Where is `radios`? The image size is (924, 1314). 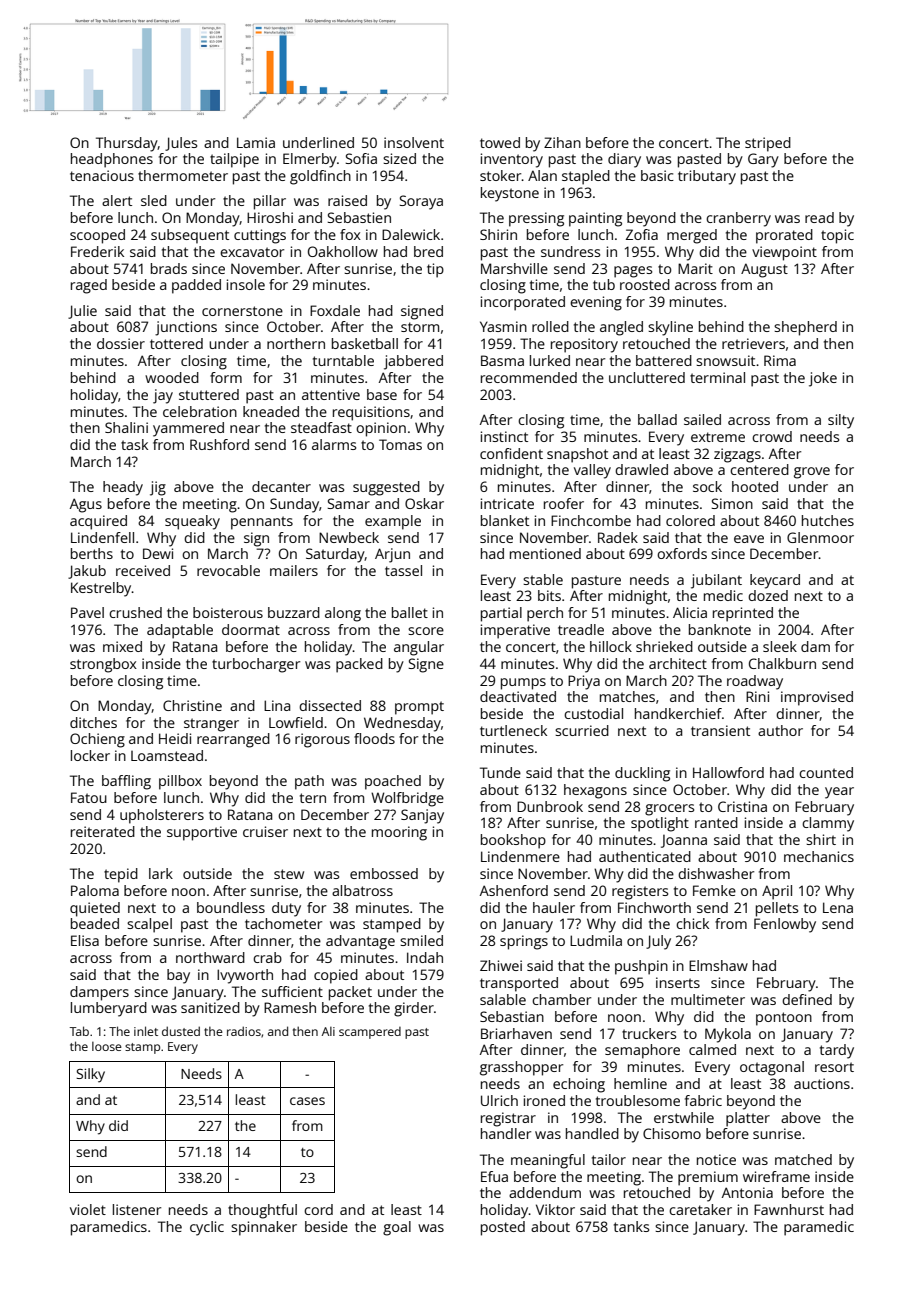 radios is located at coordinates (244, 1031).
